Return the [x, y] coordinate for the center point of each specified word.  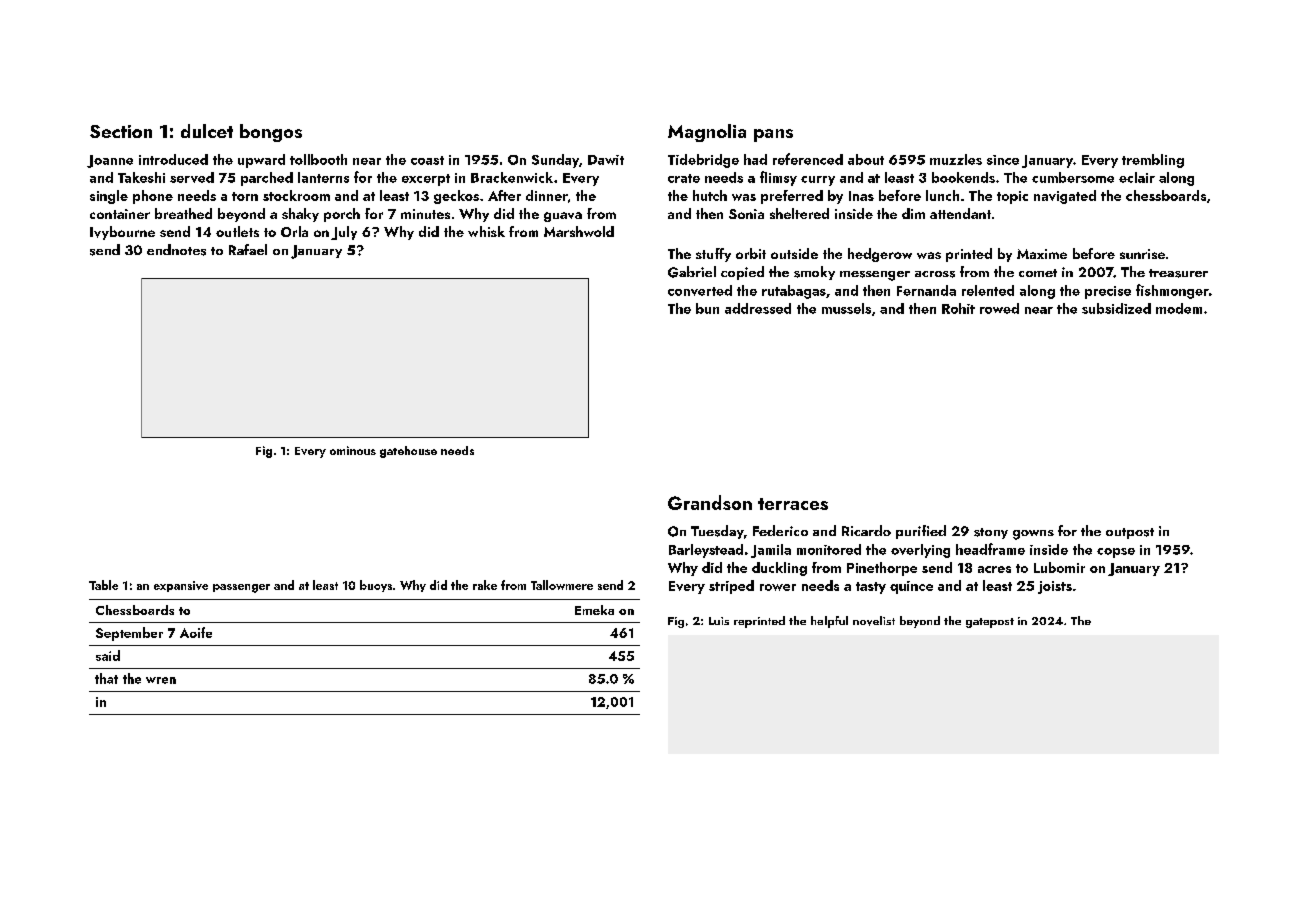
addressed [758, 308]
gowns [1033, 535]
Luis [719, 621]
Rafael [248, 249]
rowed [999, 308]
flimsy [778, 178]
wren [161, 680]
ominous [353, 450]
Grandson [710, 502]
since [1003, 160]
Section [121, 131]
